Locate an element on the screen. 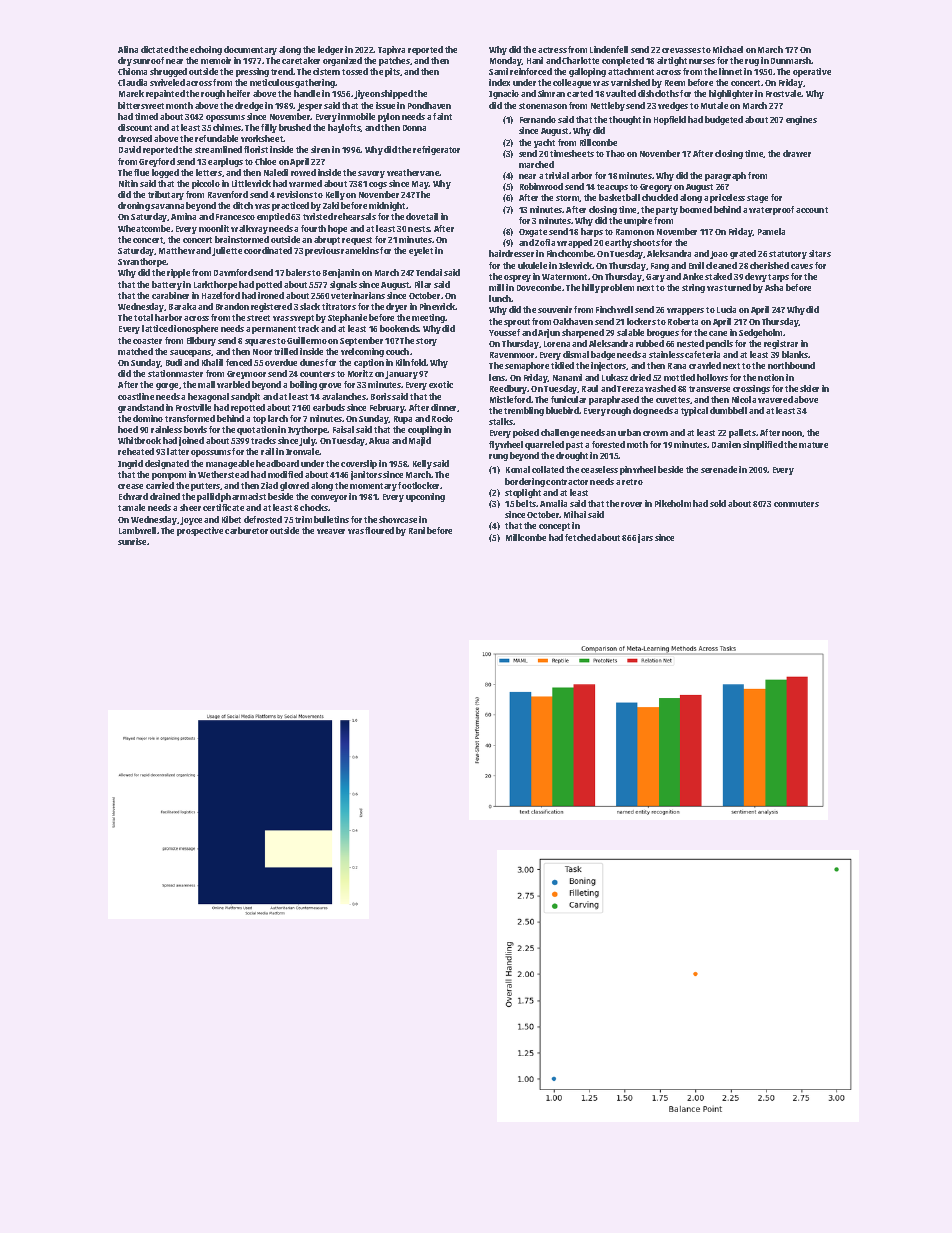 This screenshot has height=1233, width=952. droning is located at coordinates (134, 206).
